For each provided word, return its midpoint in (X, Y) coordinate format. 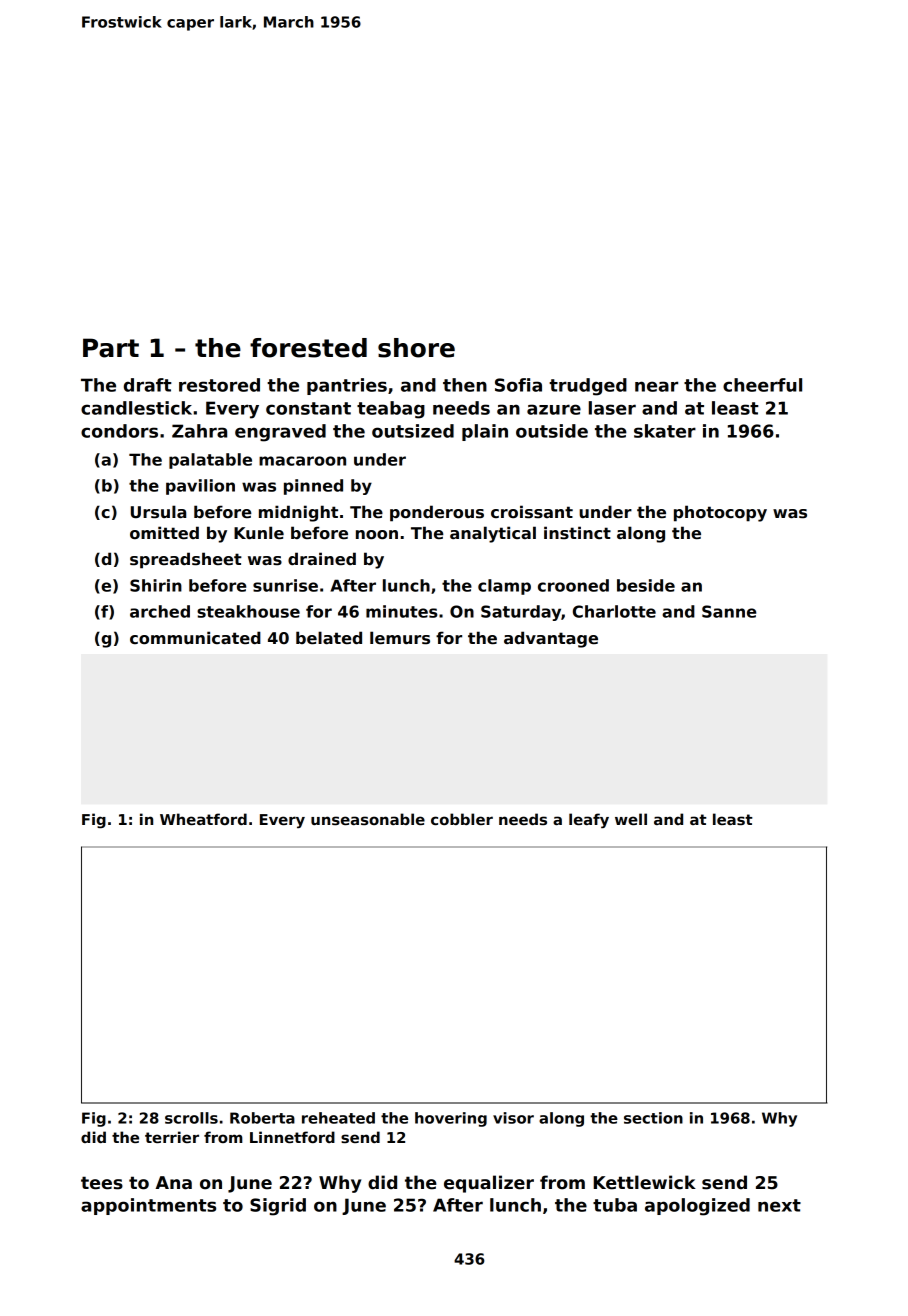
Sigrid (278, 1207)
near (656, 386)
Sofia (518, 385)
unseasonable (368, 819)
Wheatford (203, 819)
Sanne (729, 611)
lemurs (400, 638)
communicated (195, 638)
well (631, 819)
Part (111, 348)
